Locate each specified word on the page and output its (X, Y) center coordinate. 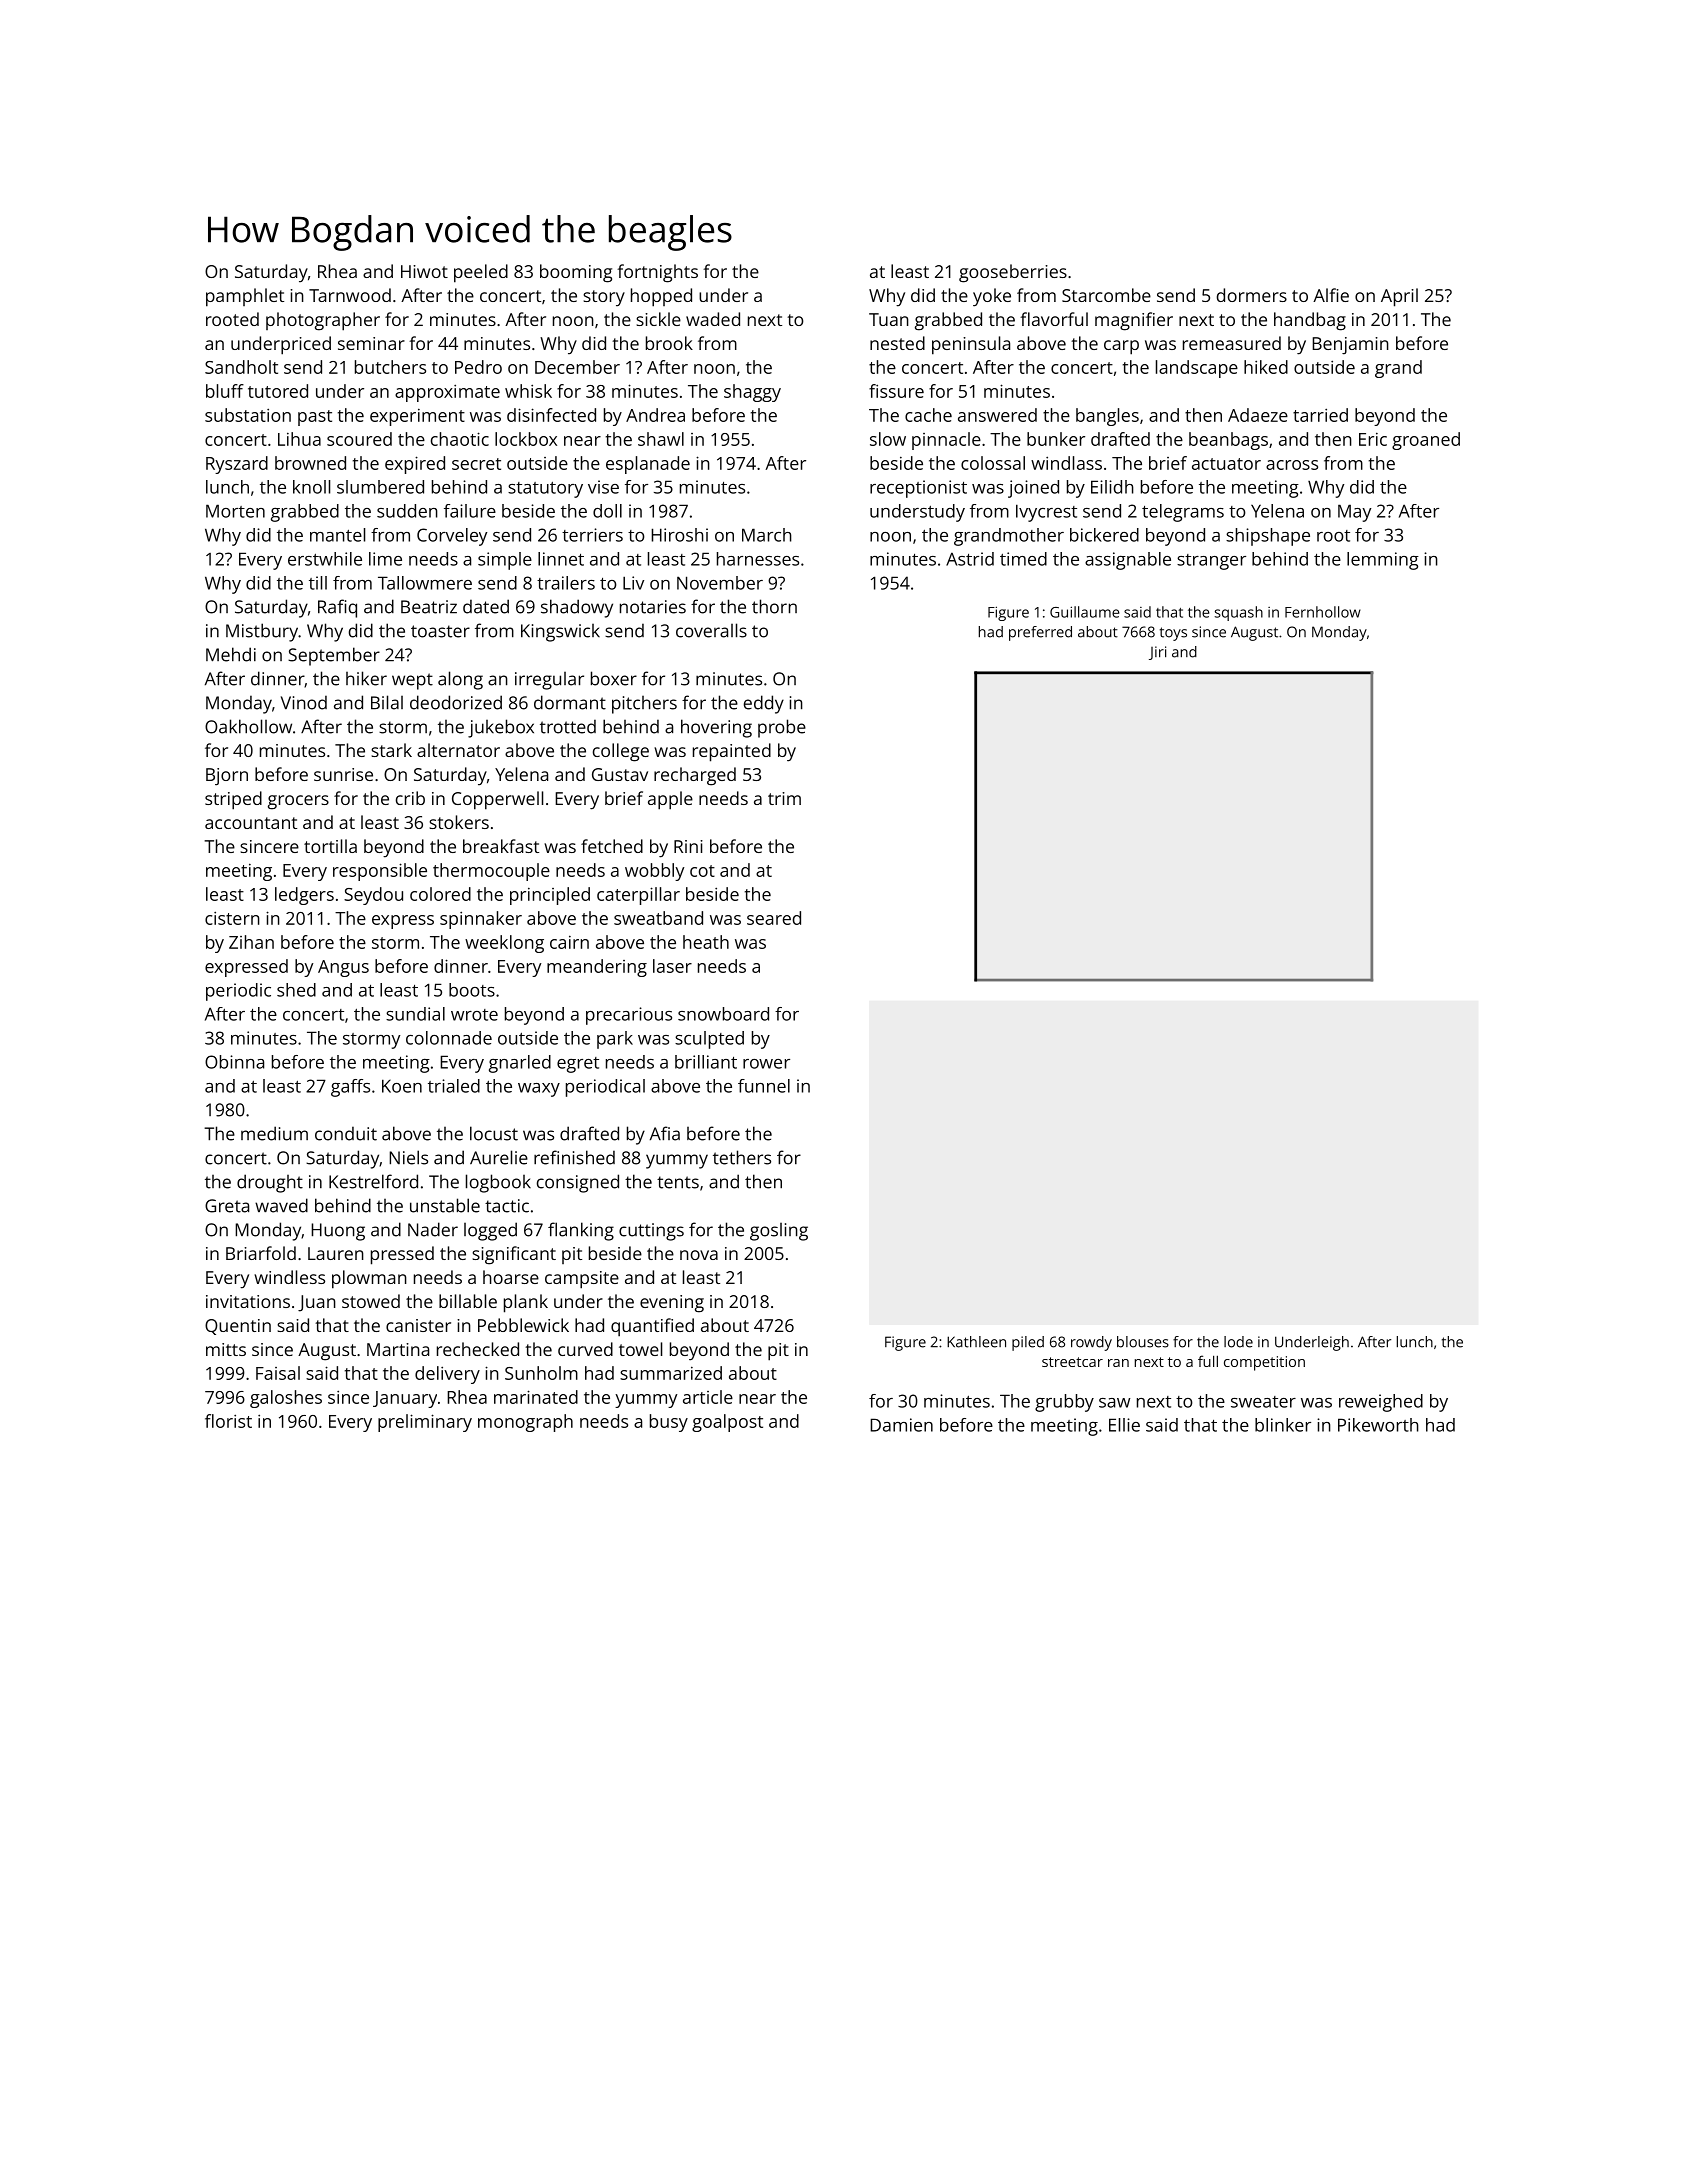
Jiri (1157, 653)
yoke (992, 297)
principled (550, 896)
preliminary (425, 1423)
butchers (390, 367)
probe (782, 728)
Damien (901, 1425)
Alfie (1331, 295)
